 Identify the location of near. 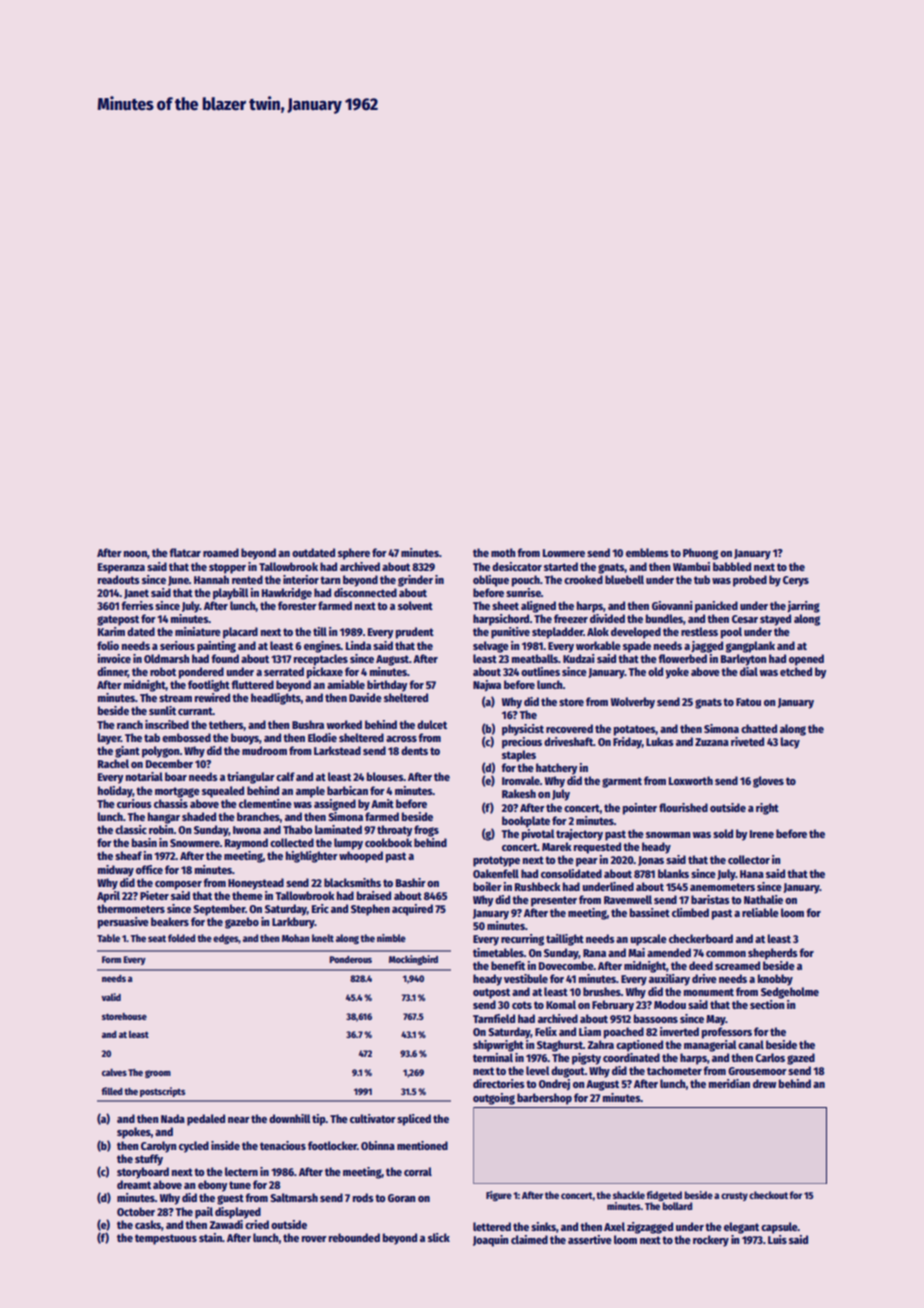
(239, 1120).
